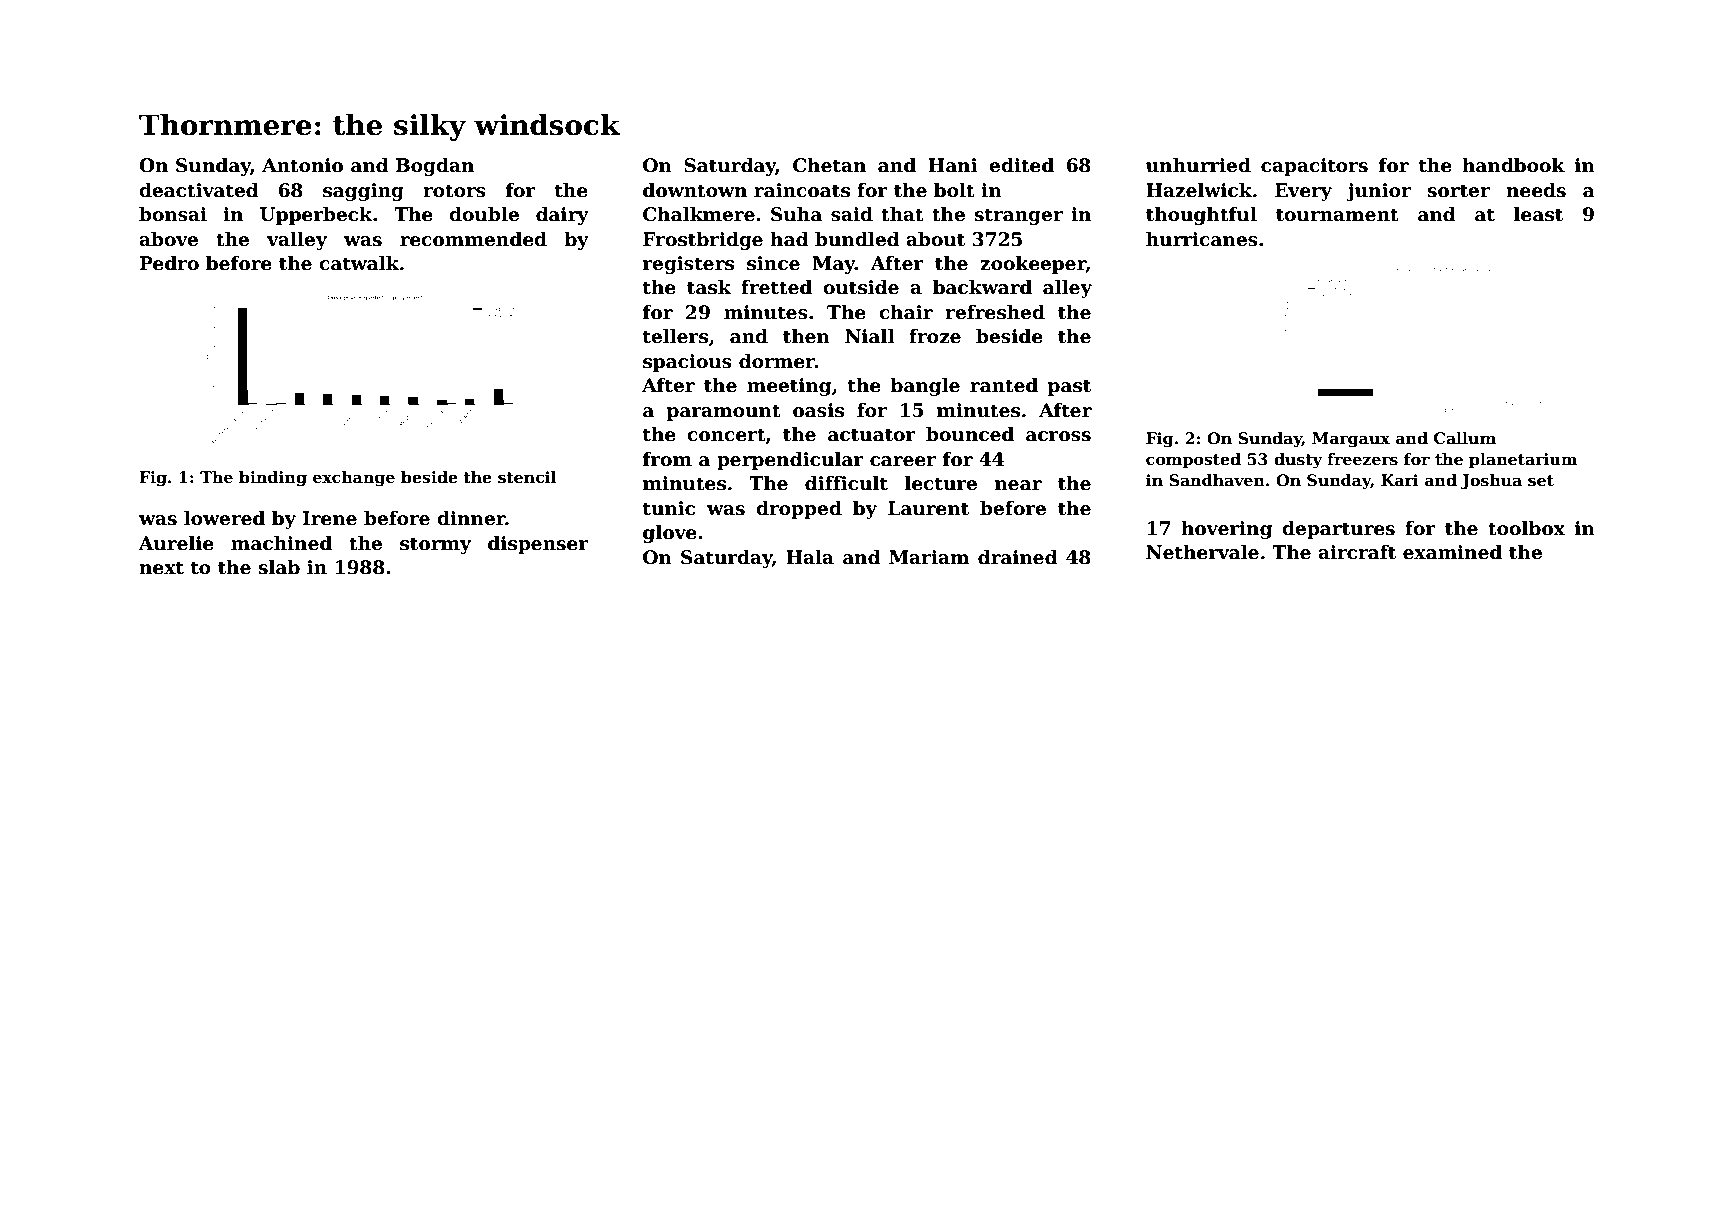 The height and width of the screenshot is (1226, 1734). I want to click on Chetan, so click(829, 165).
